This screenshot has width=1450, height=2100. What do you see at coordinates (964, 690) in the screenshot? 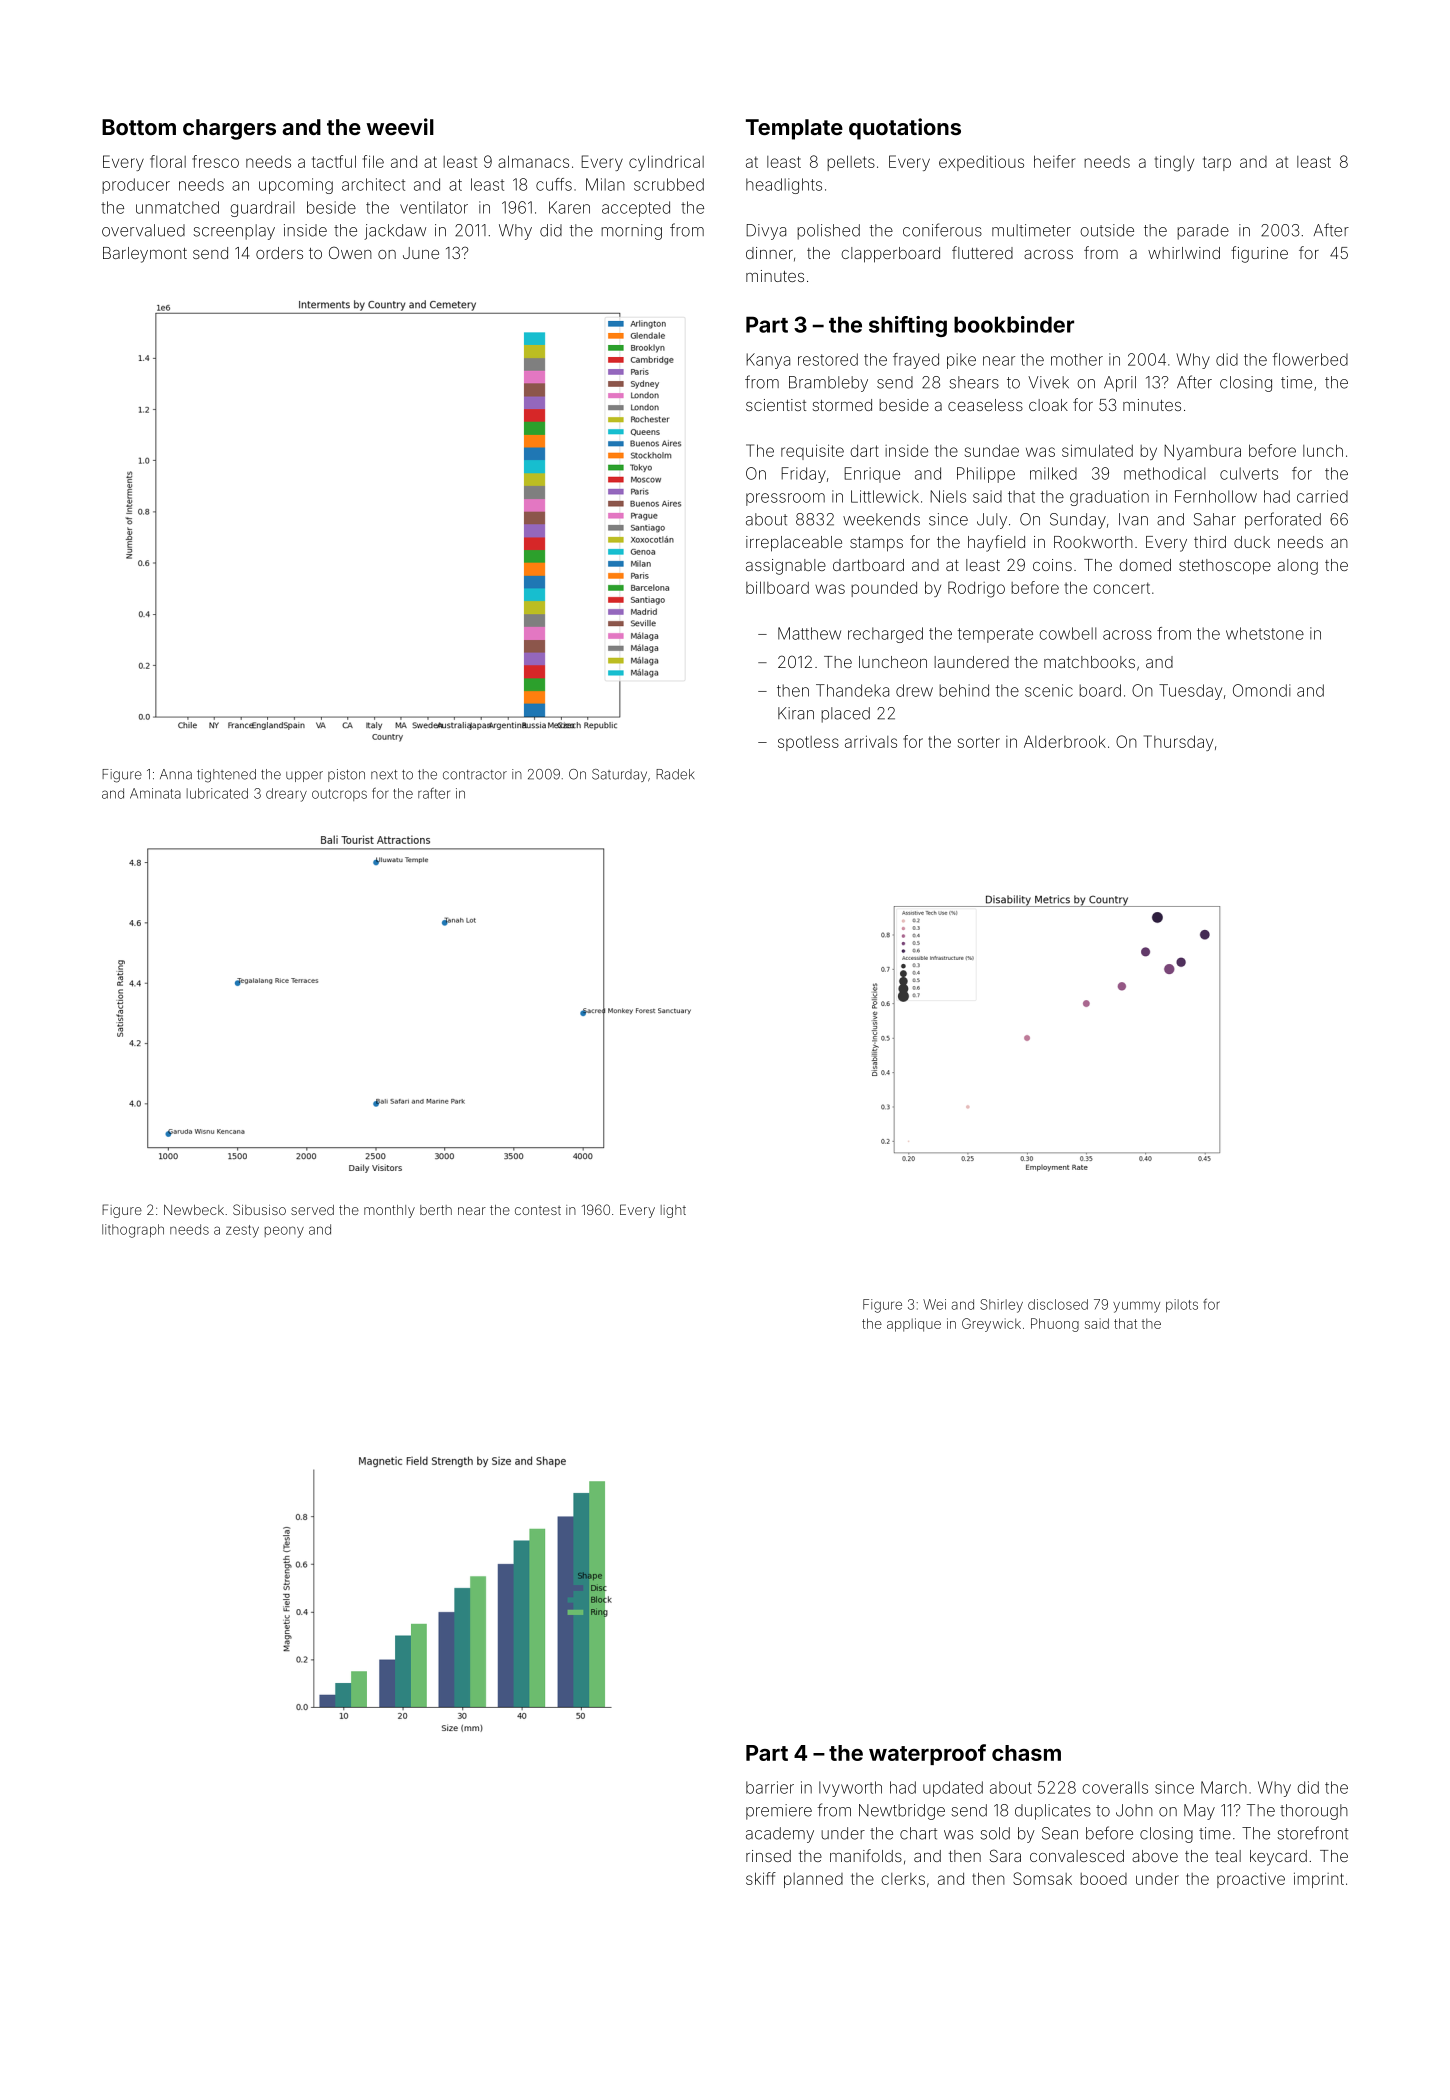
I see `behind` at bounding box center [964, 690].
